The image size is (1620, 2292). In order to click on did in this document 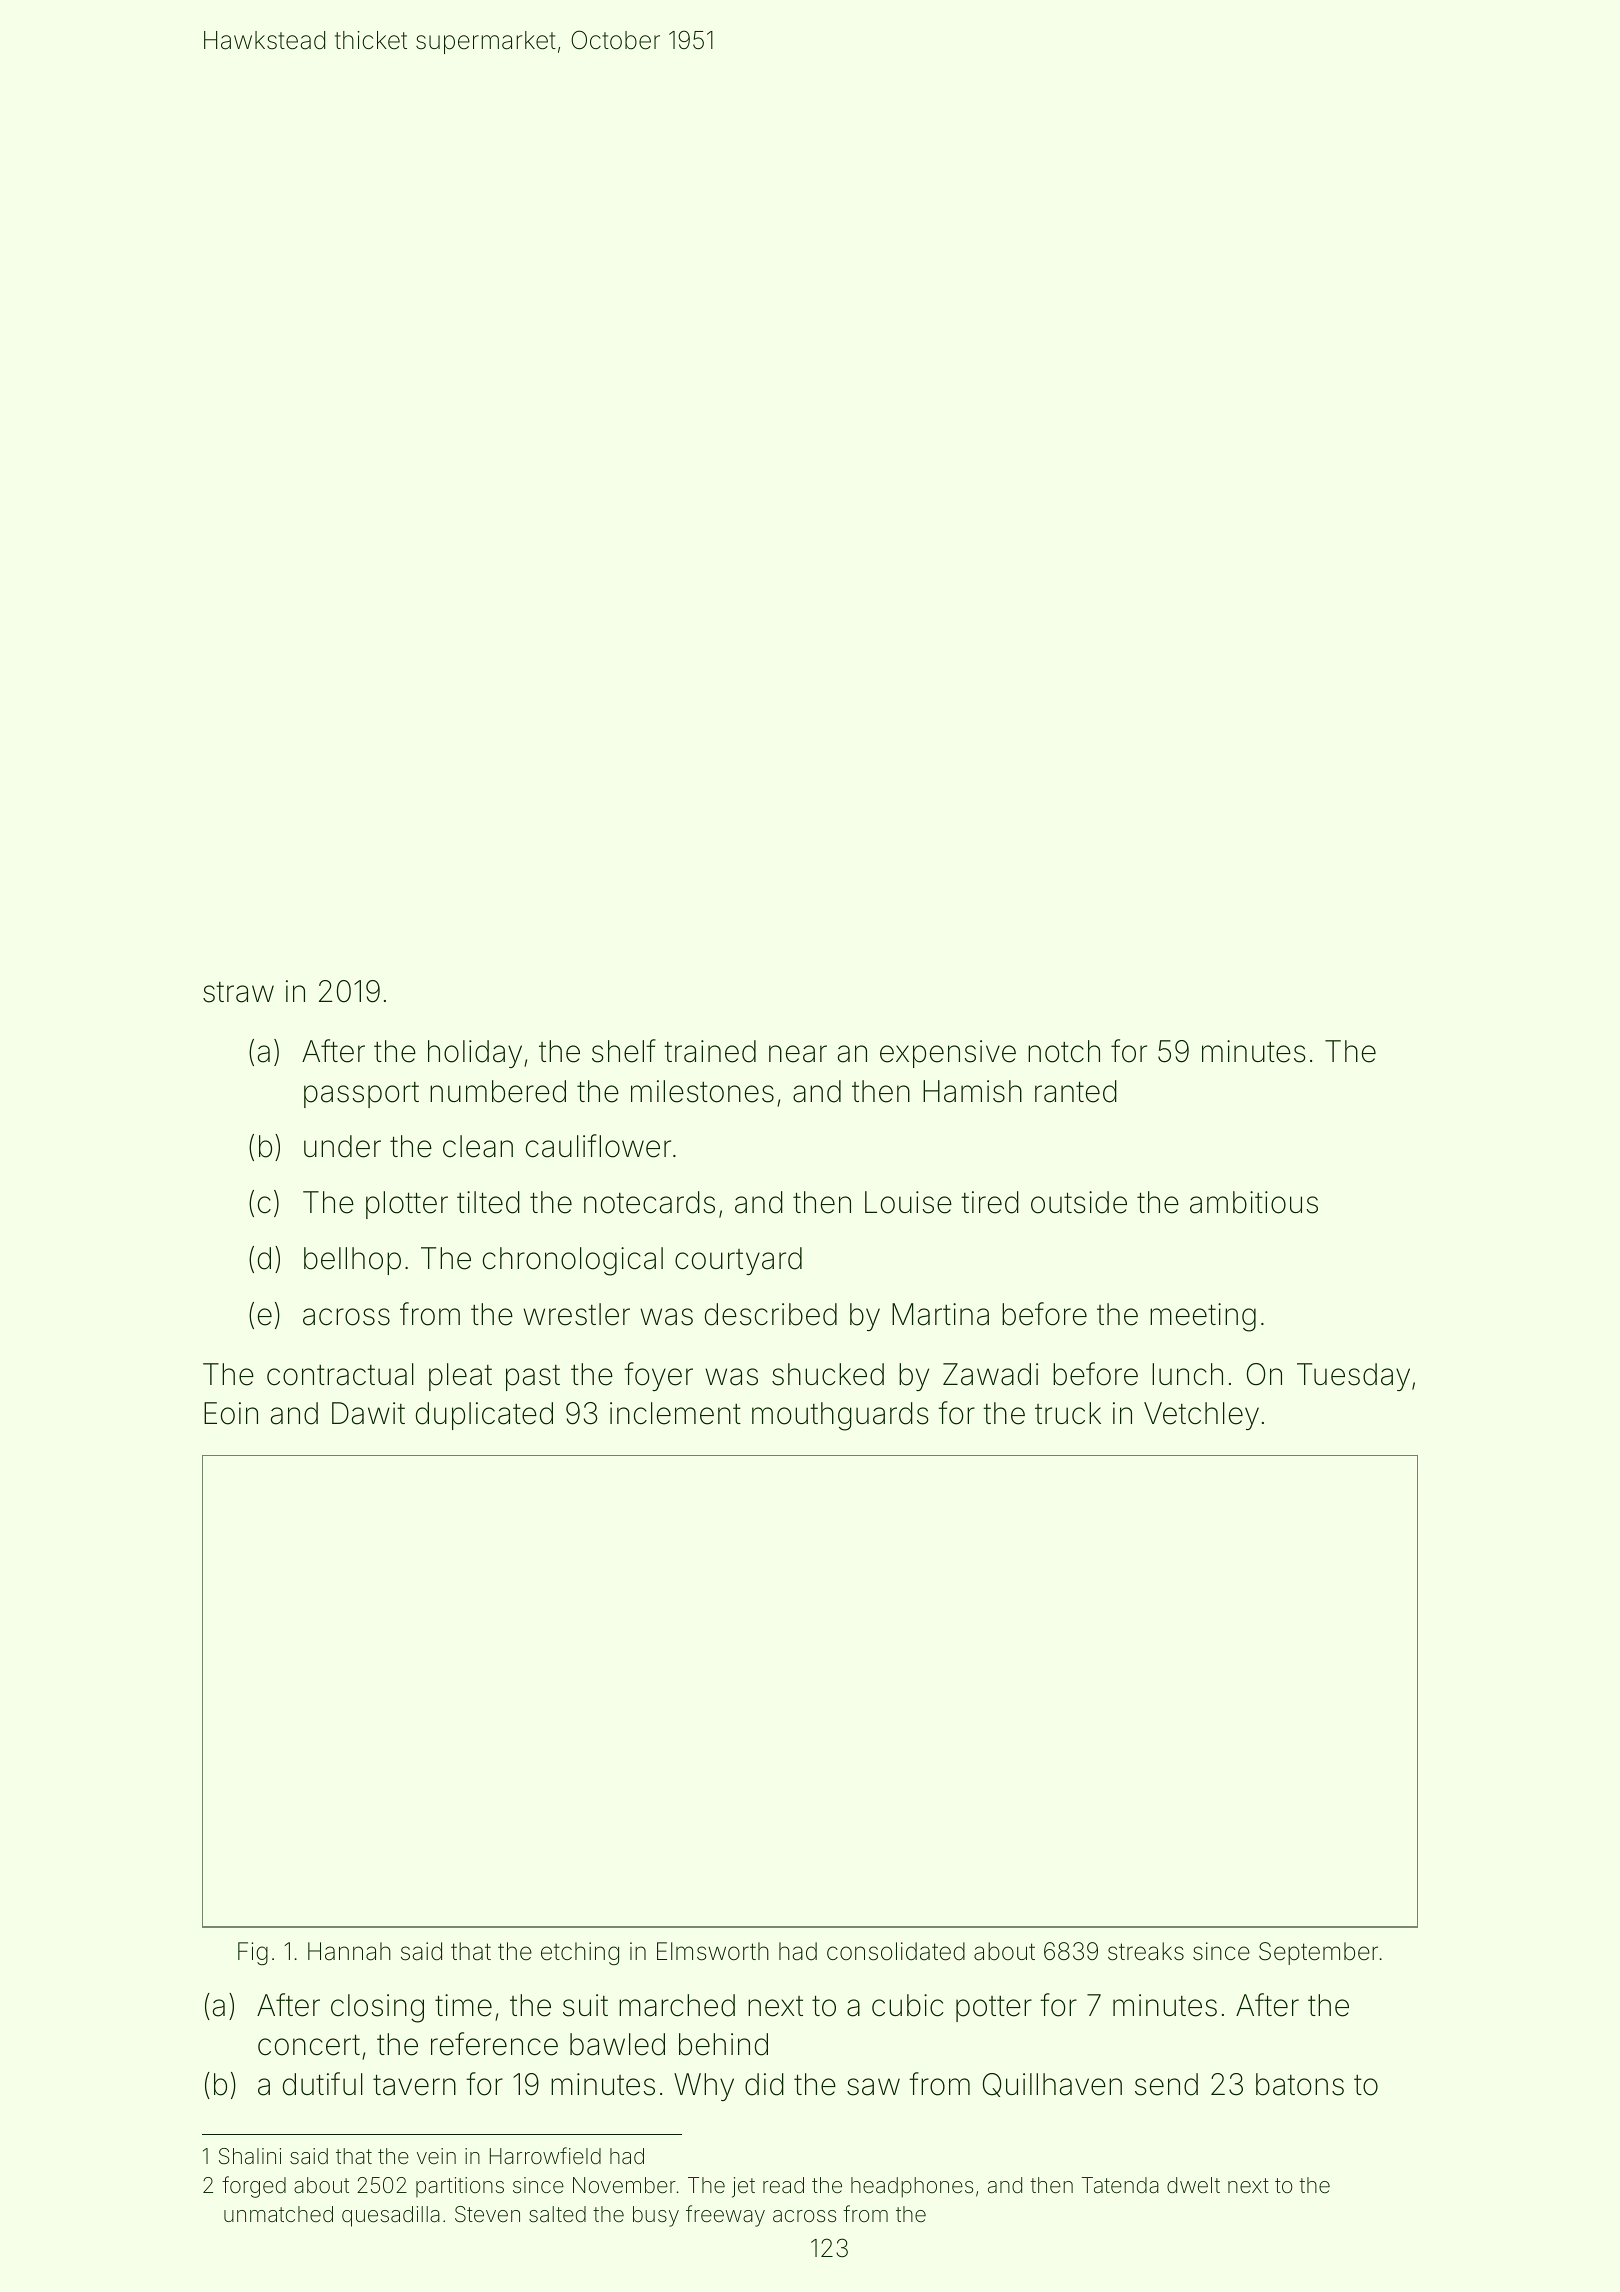, I will do `click(764, 2084)`.
